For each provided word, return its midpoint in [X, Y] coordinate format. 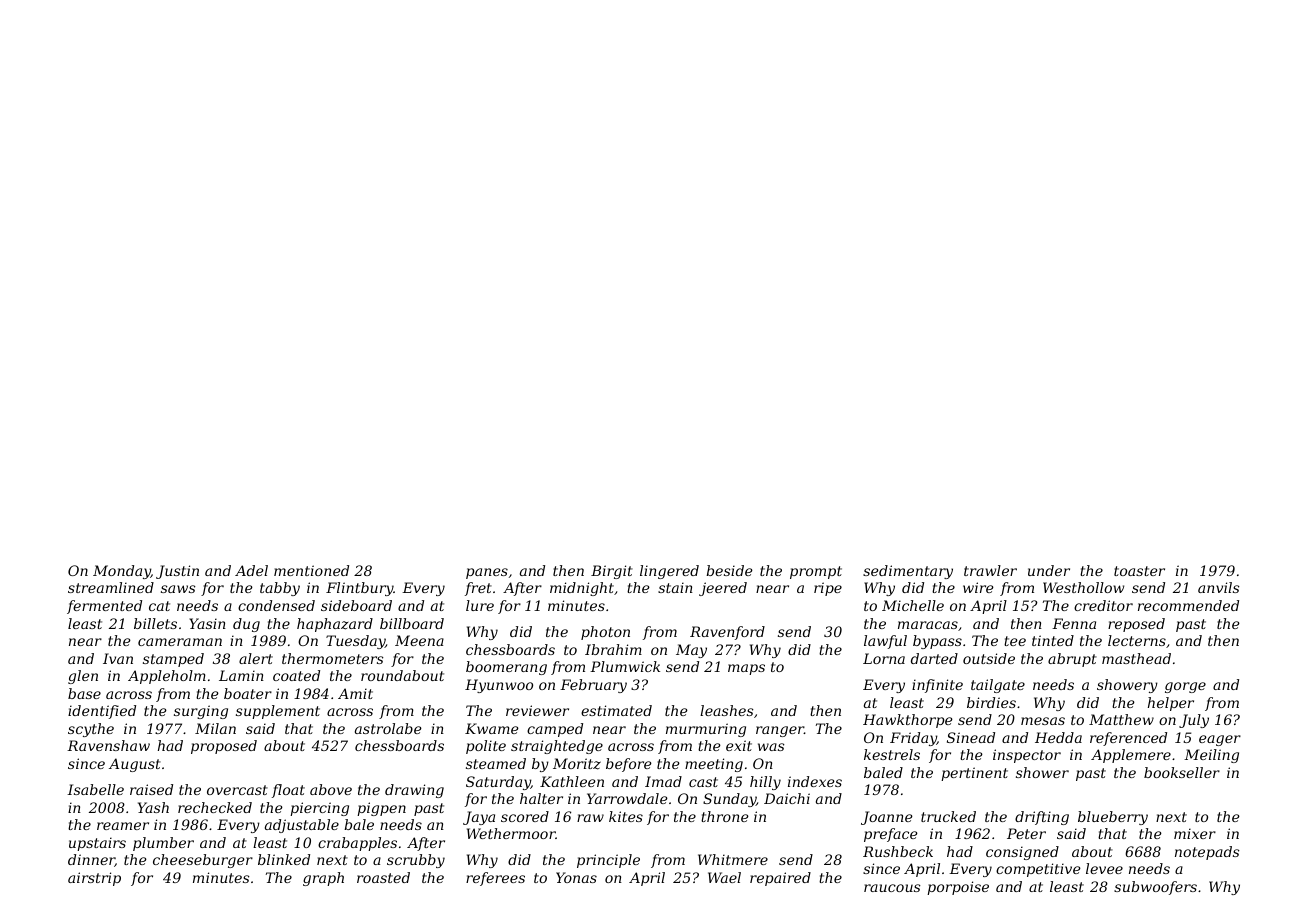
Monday [122, 572]
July [1194, 721]
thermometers [332, 658]
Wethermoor [511, 833]
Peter [1026, 833]
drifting [1042, 818]
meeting [714, 765]
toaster [1139, 571]
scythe [91, 730]
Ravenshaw [108, 745]
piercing [319, 809]
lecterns [1137, 640]
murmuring [706, 730]
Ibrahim [613, 649]
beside [729, 570]
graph [323, 879]
